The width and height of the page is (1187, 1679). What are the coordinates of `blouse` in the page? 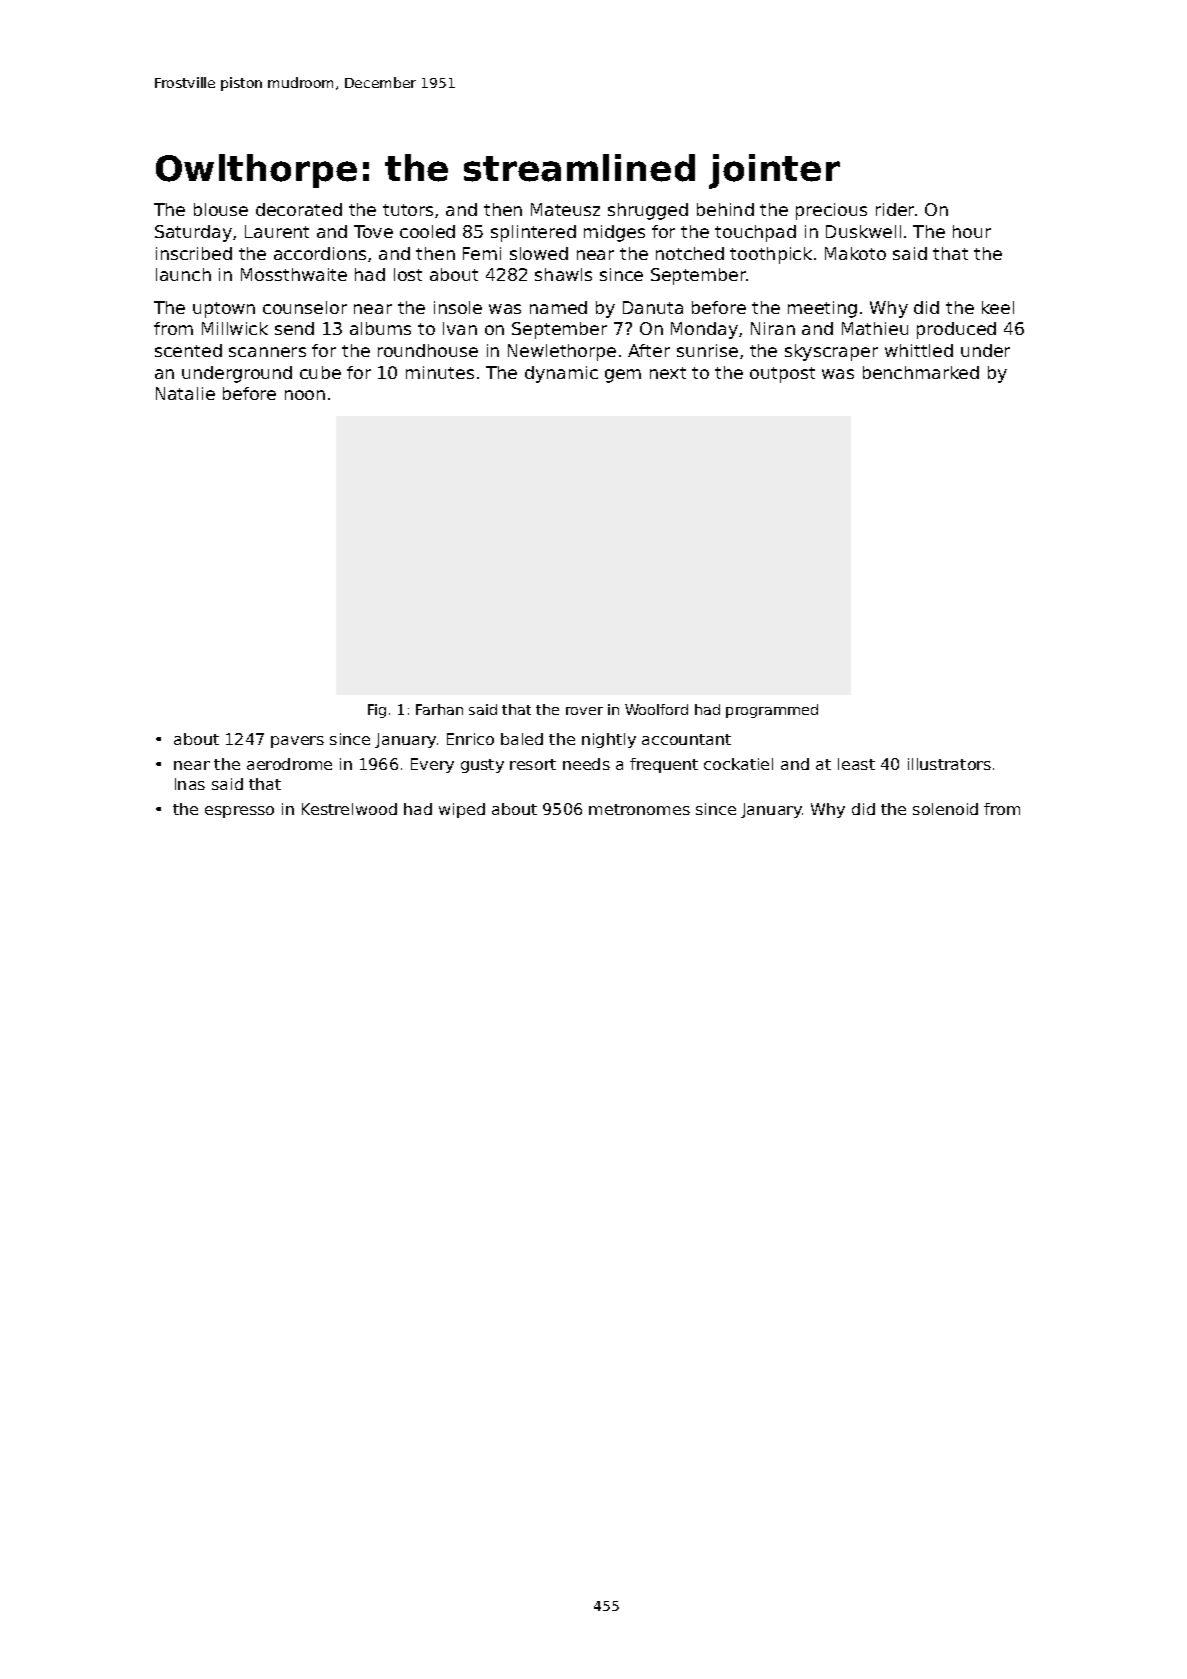 It's located at (221, 209).
